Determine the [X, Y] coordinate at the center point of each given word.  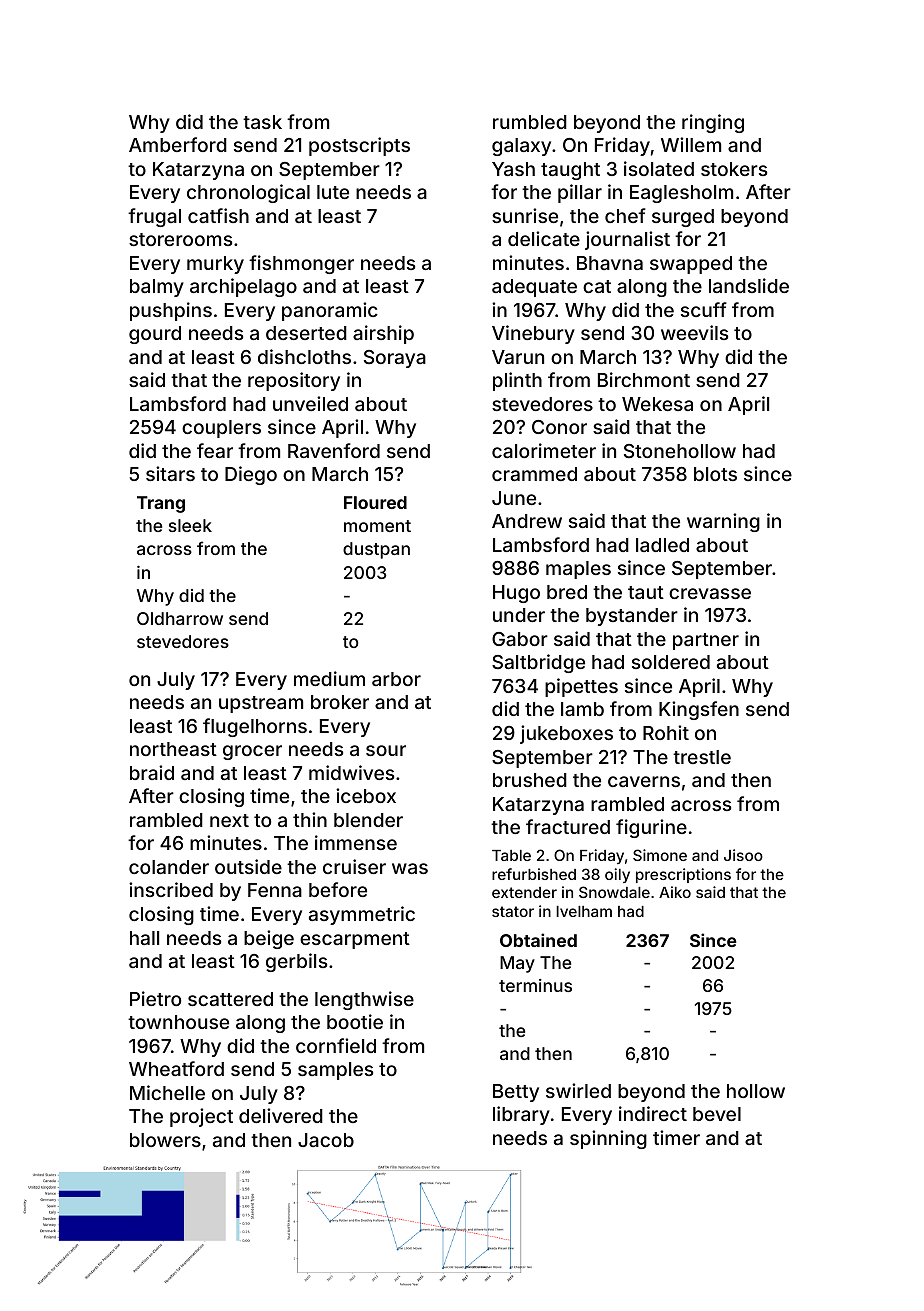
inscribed [171, 889]
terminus [535, 985]
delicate [544, 238]
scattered [230, 999]
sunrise [525, 215]
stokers [734, 169]
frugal [154, 217]
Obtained [538, 940]
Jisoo [743, 855]
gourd [155, 335]
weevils [694, 332]
